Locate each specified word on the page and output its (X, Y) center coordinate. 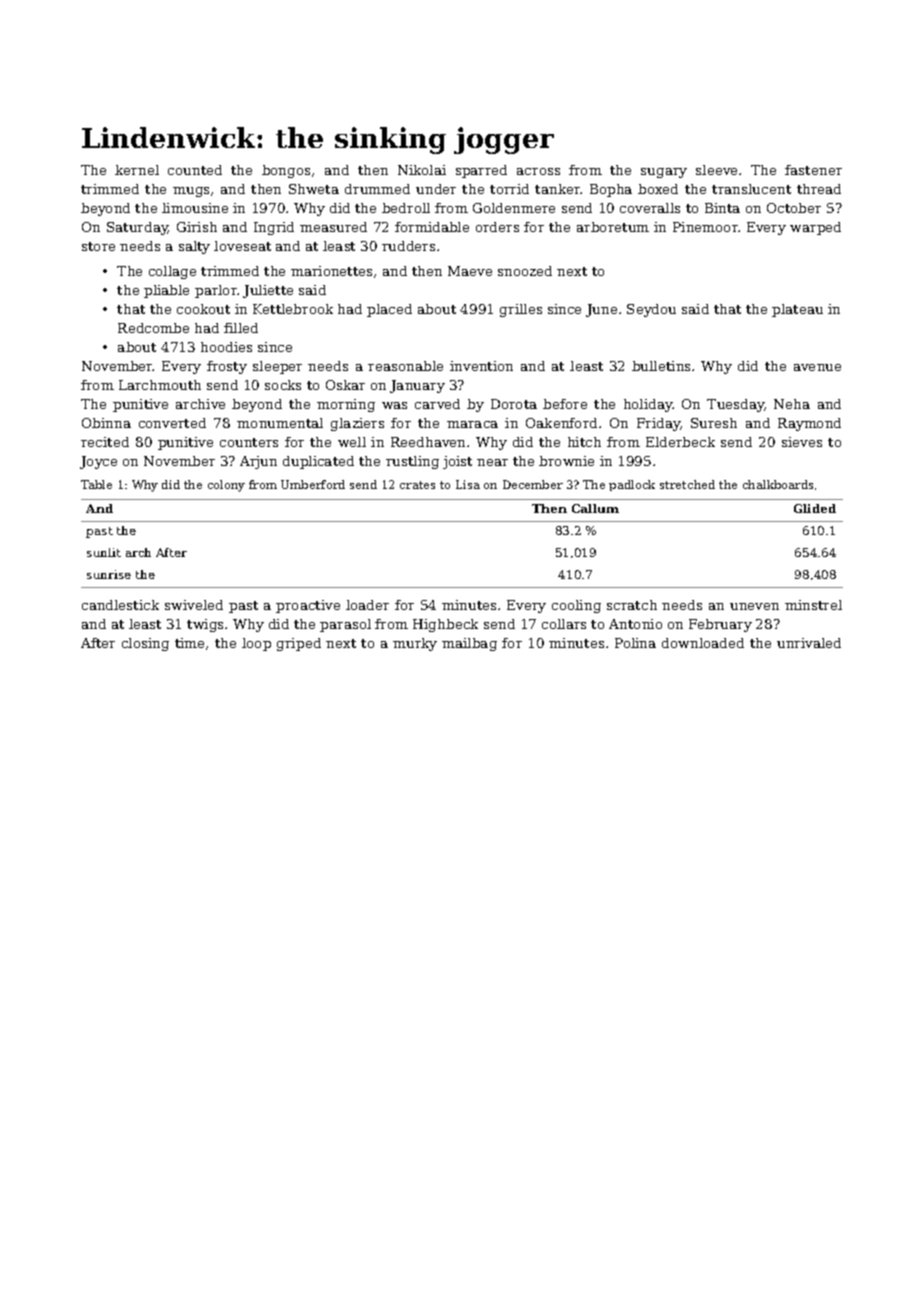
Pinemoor (705, 227)
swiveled (194, 605)
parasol (345, 625)
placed (389, 310)
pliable (166, 291)
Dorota (514, 404)
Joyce (98, 462)
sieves (802, 442)
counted (195, 170)
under (436, 189)
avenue (817, 367)
